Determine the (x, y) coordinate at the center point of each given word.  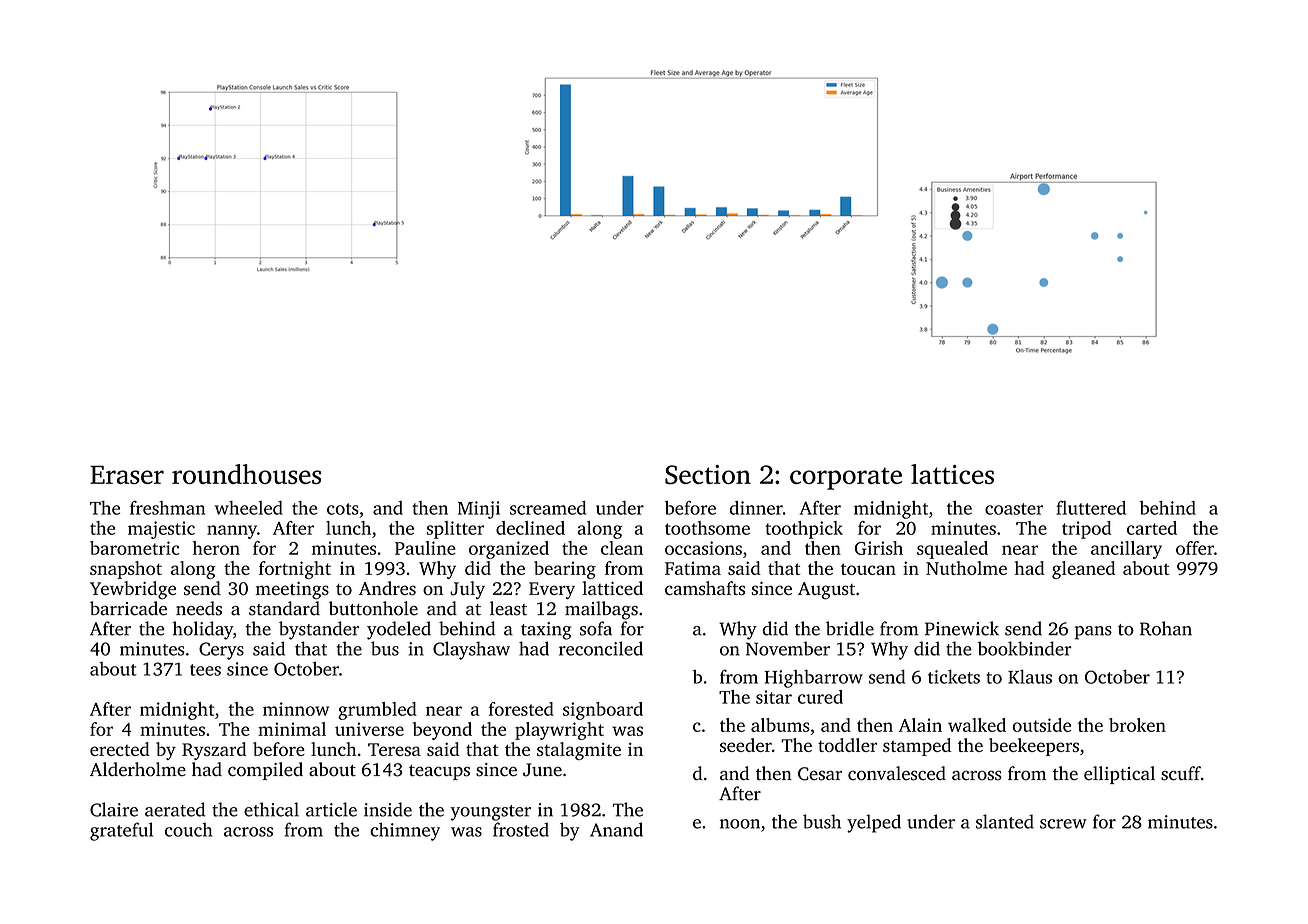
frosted (521, 829)
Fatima (693, 568)
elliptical (1119, 775)
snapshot (126, 570)
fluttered (1091, 508)
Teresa (394, 749)
